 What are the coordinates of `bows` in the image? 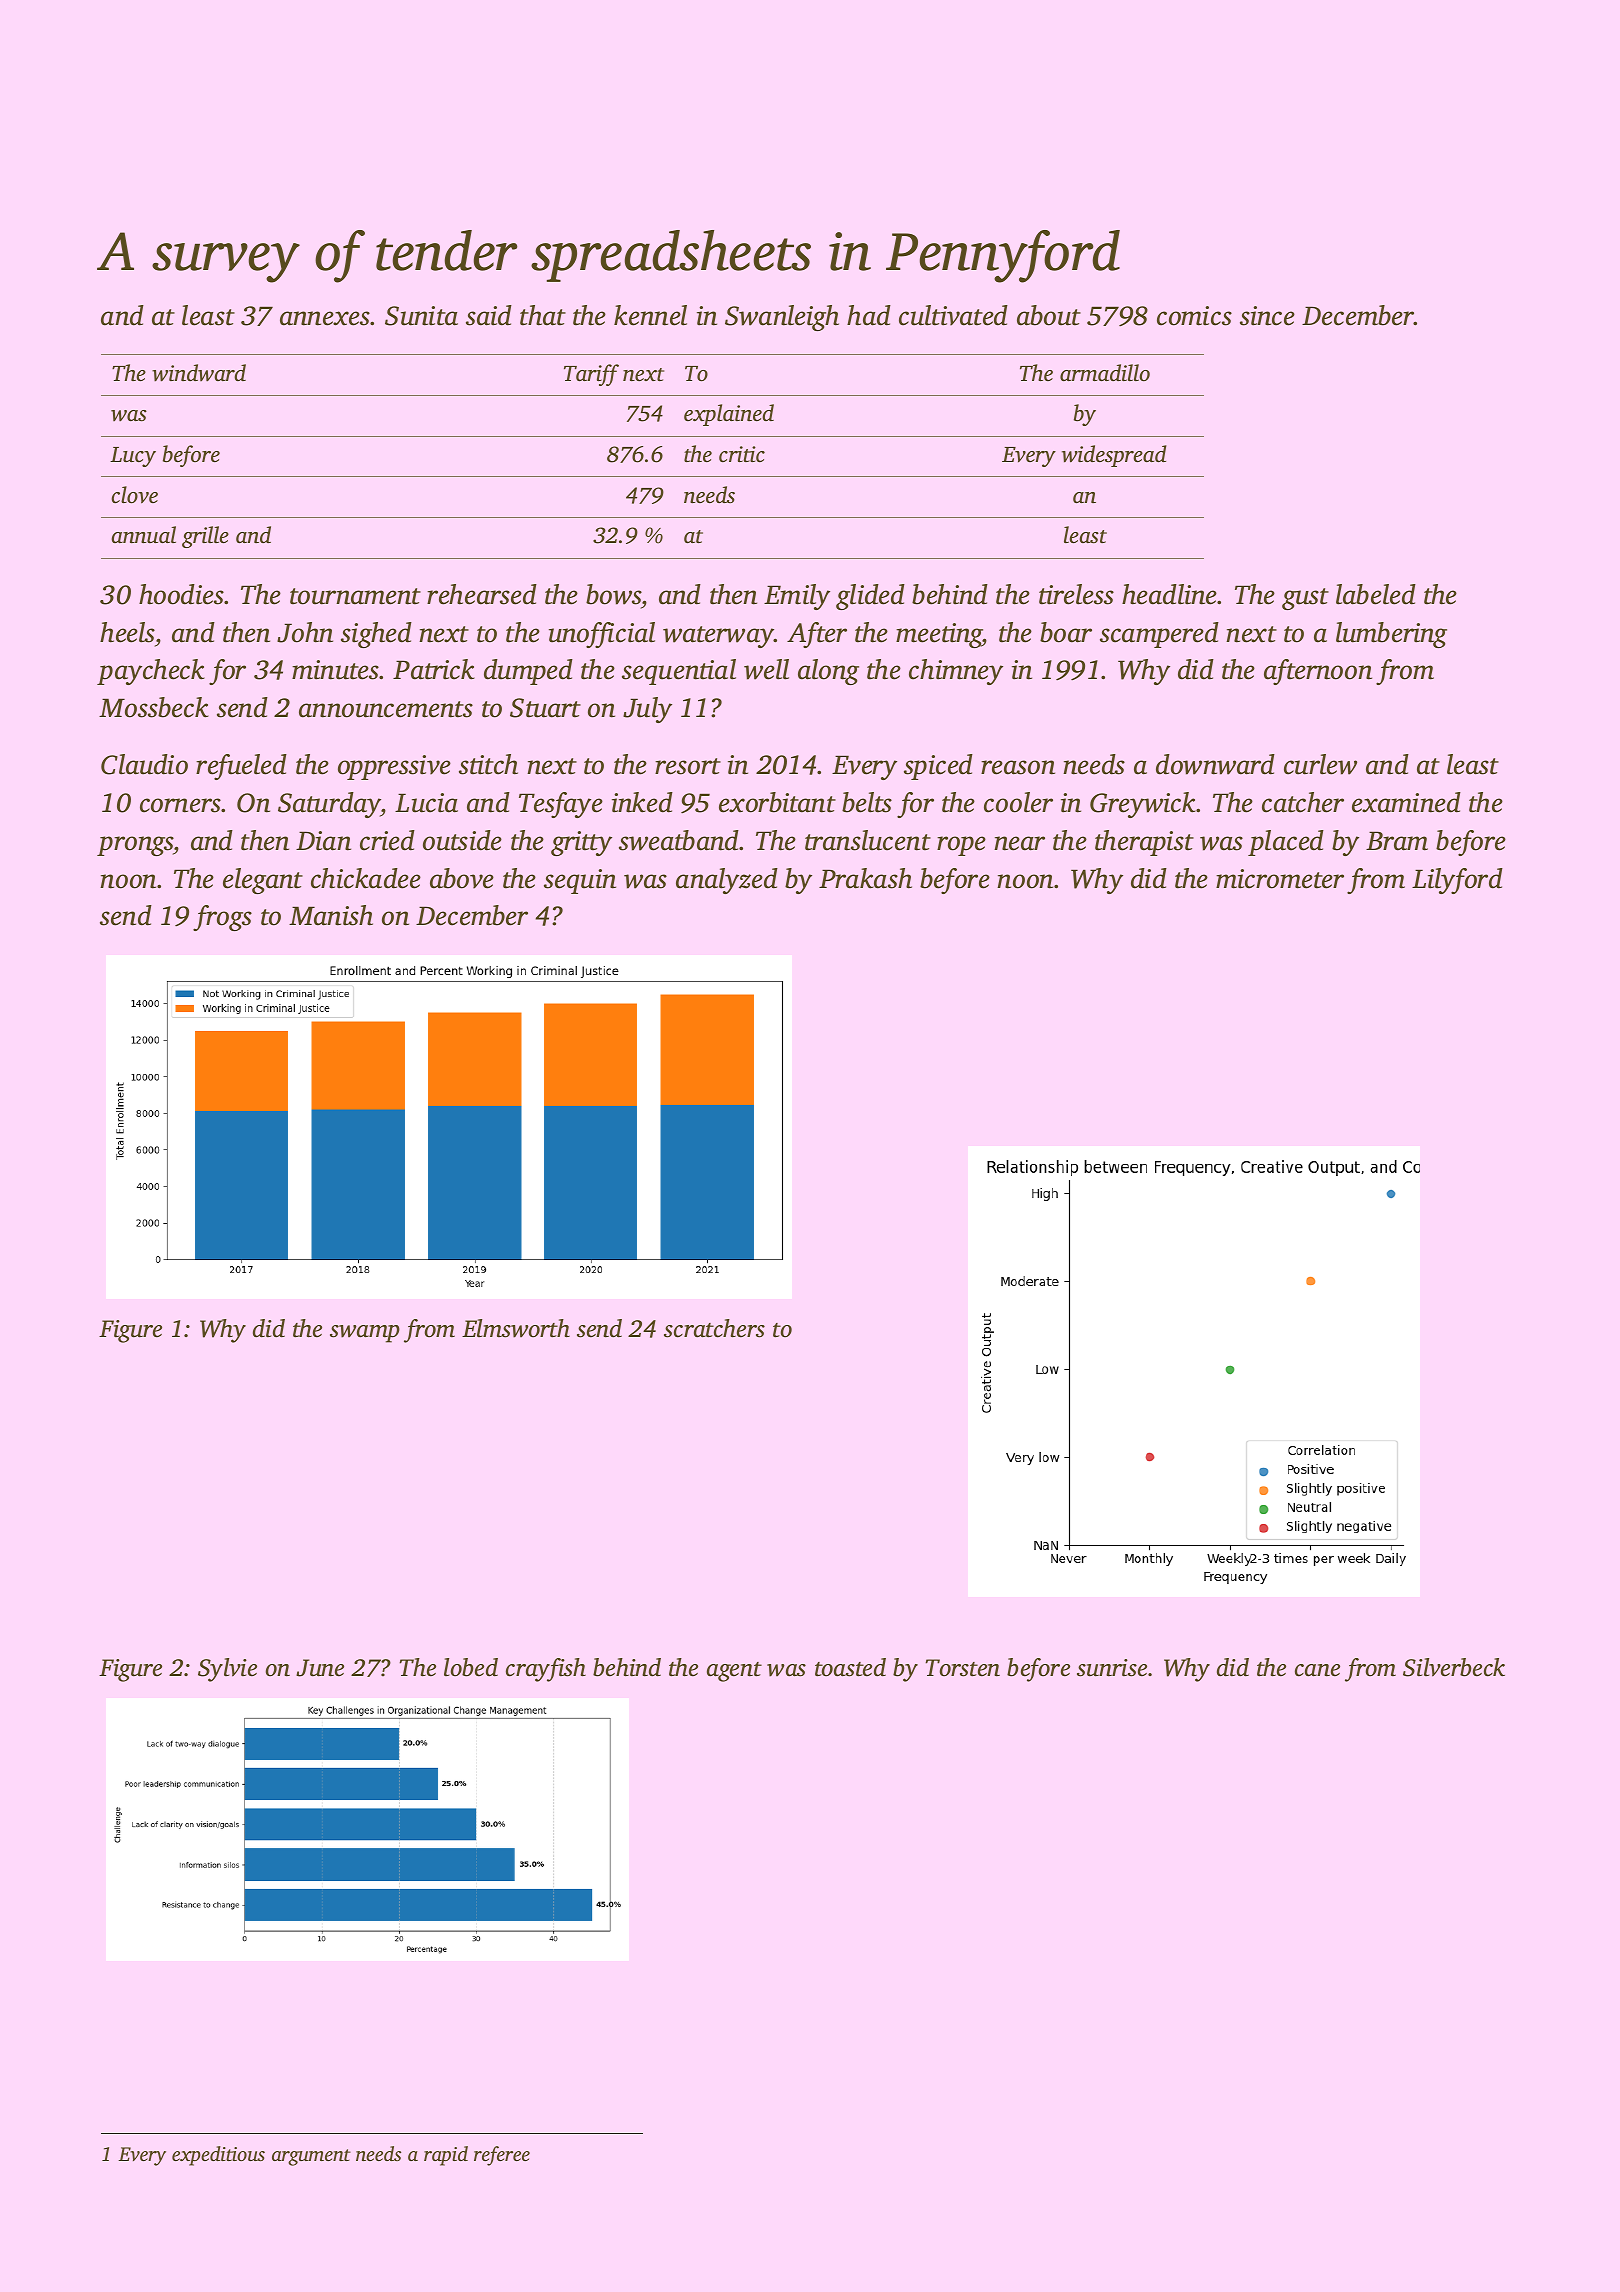 It's located at (614, 594).
